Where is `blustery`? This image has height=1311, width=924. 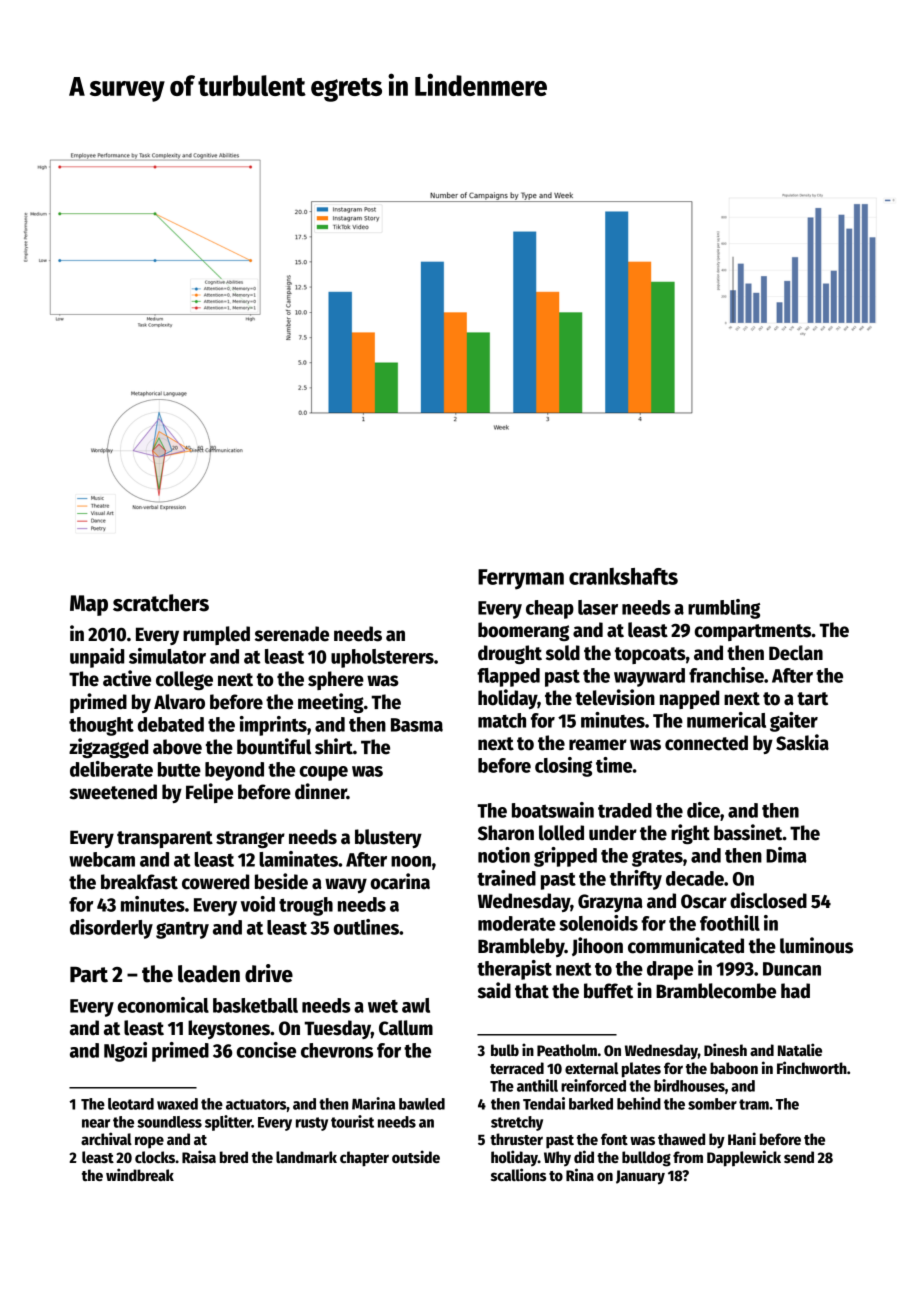
blustery is located at coordinates (388, 838).
